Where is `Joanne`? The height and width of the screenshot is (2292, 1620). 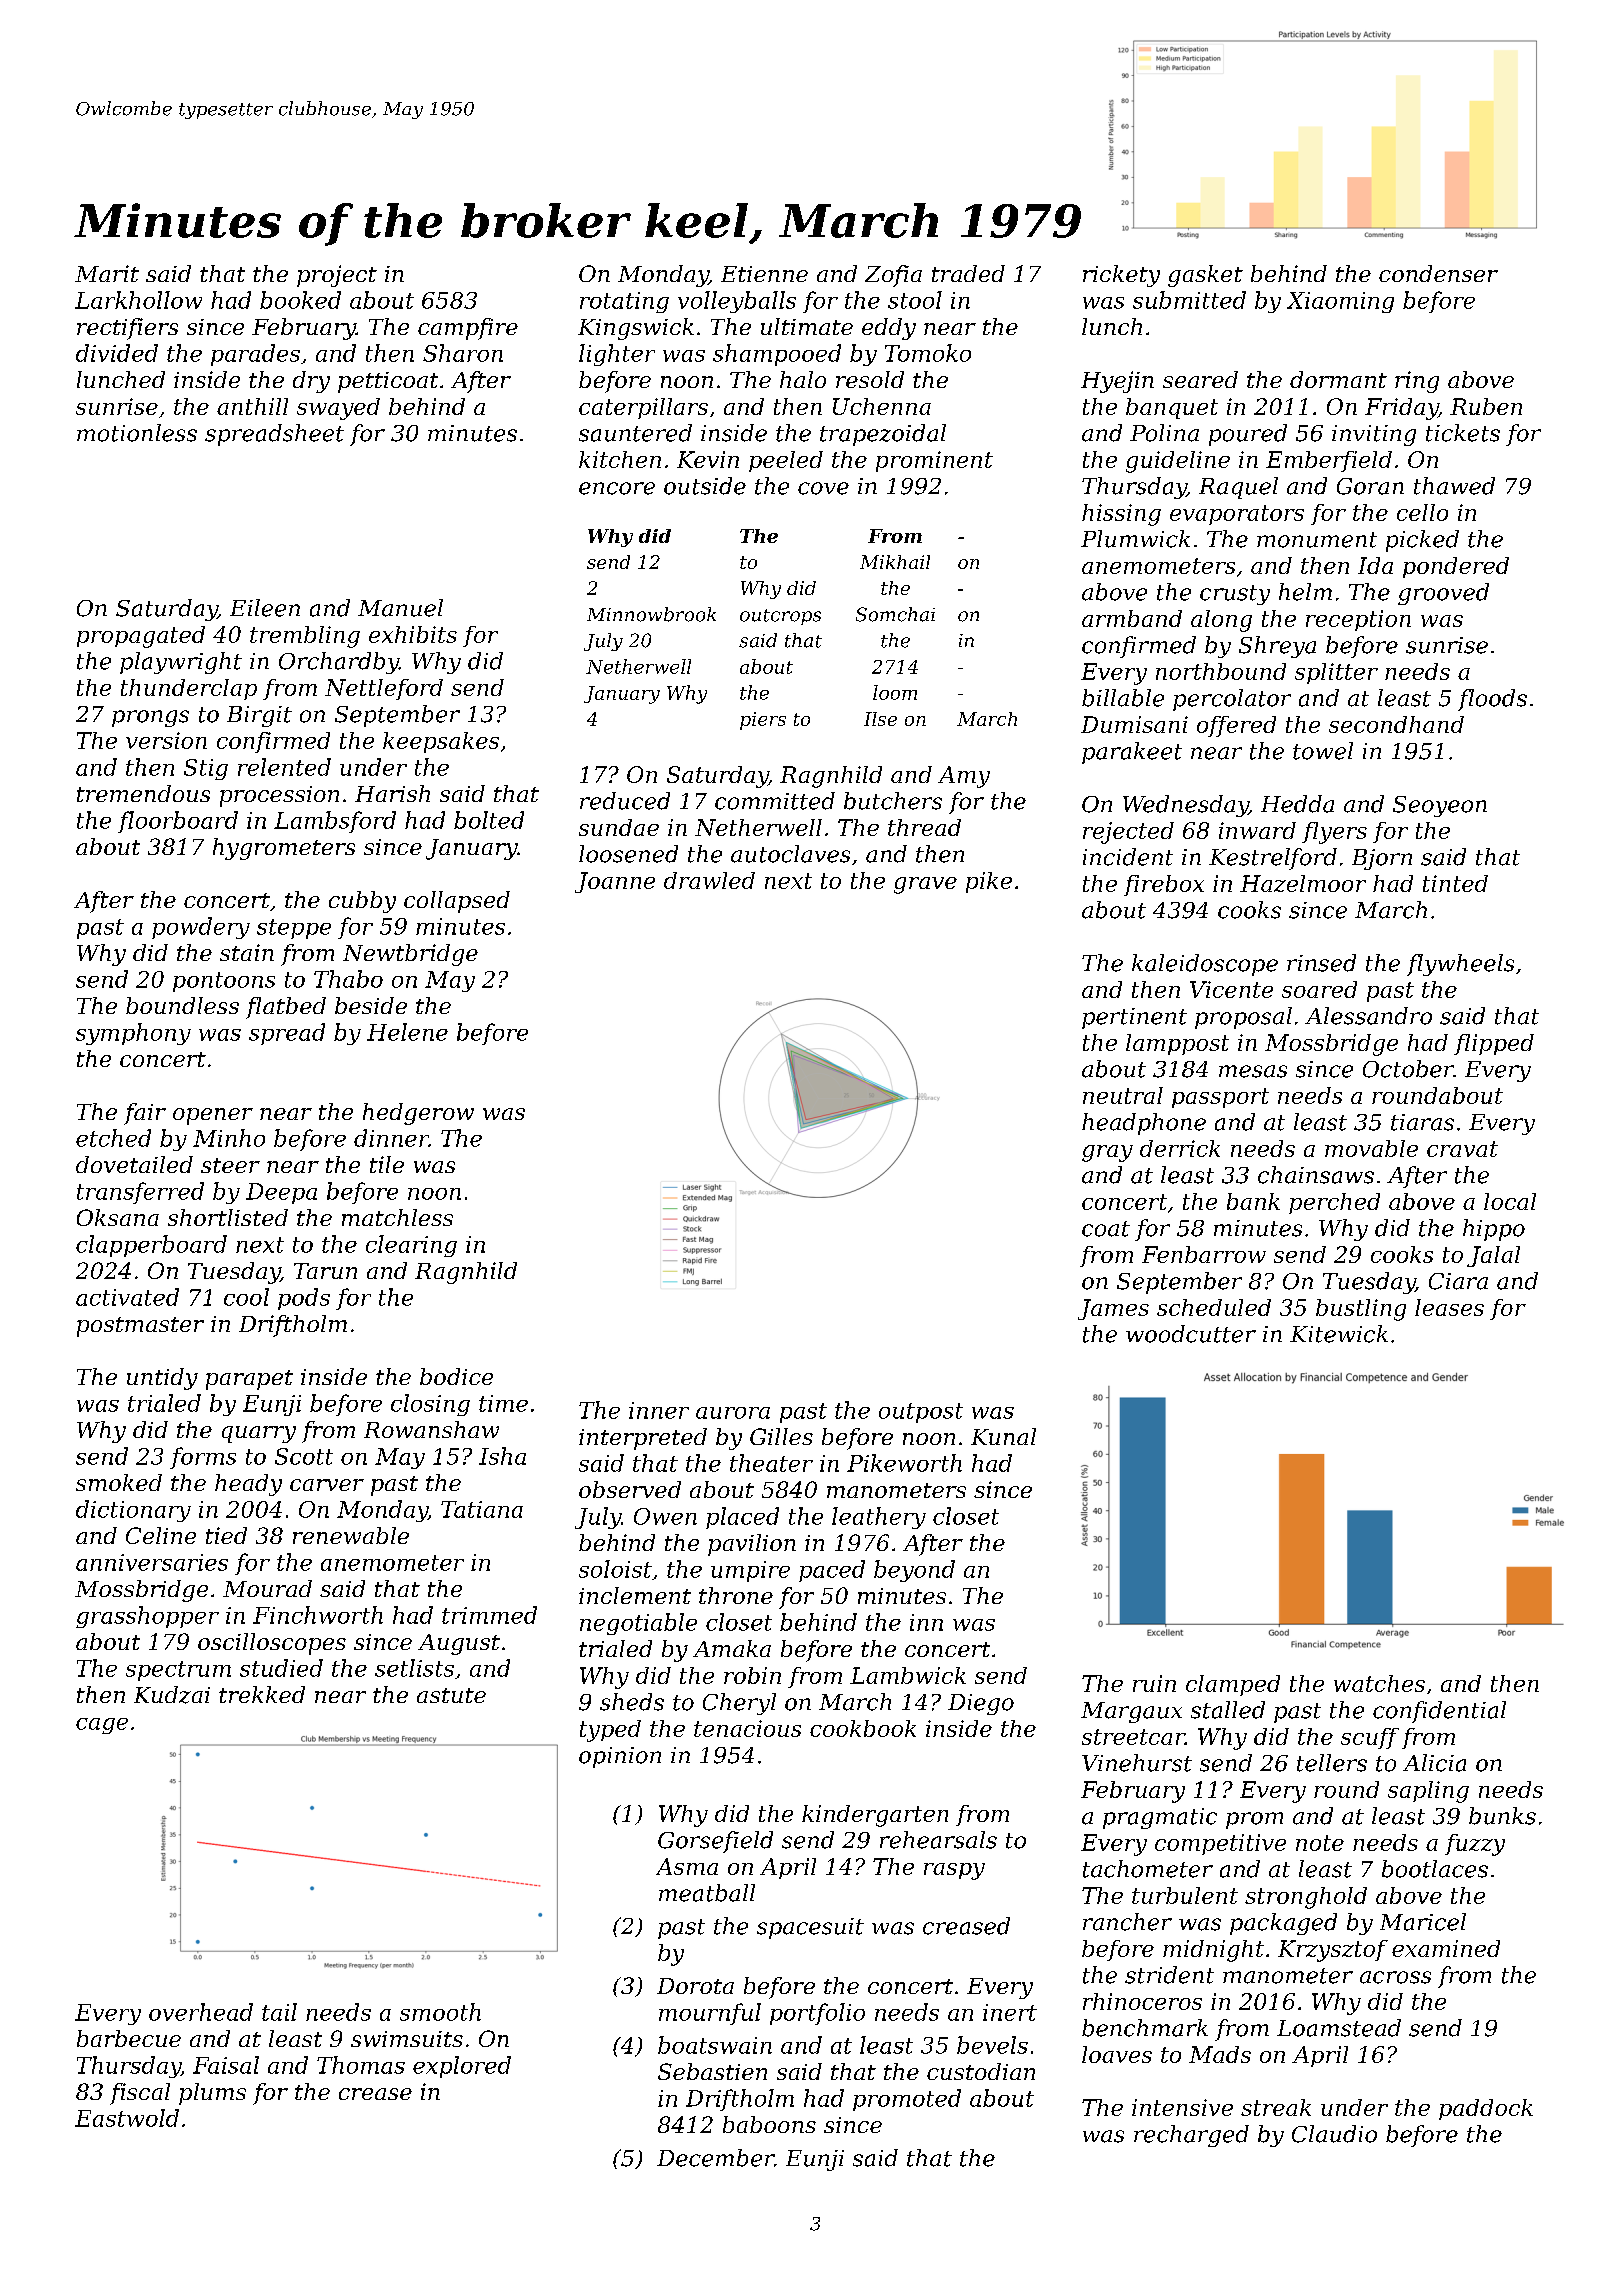 Joanne is located at coordinates (615, 882).
